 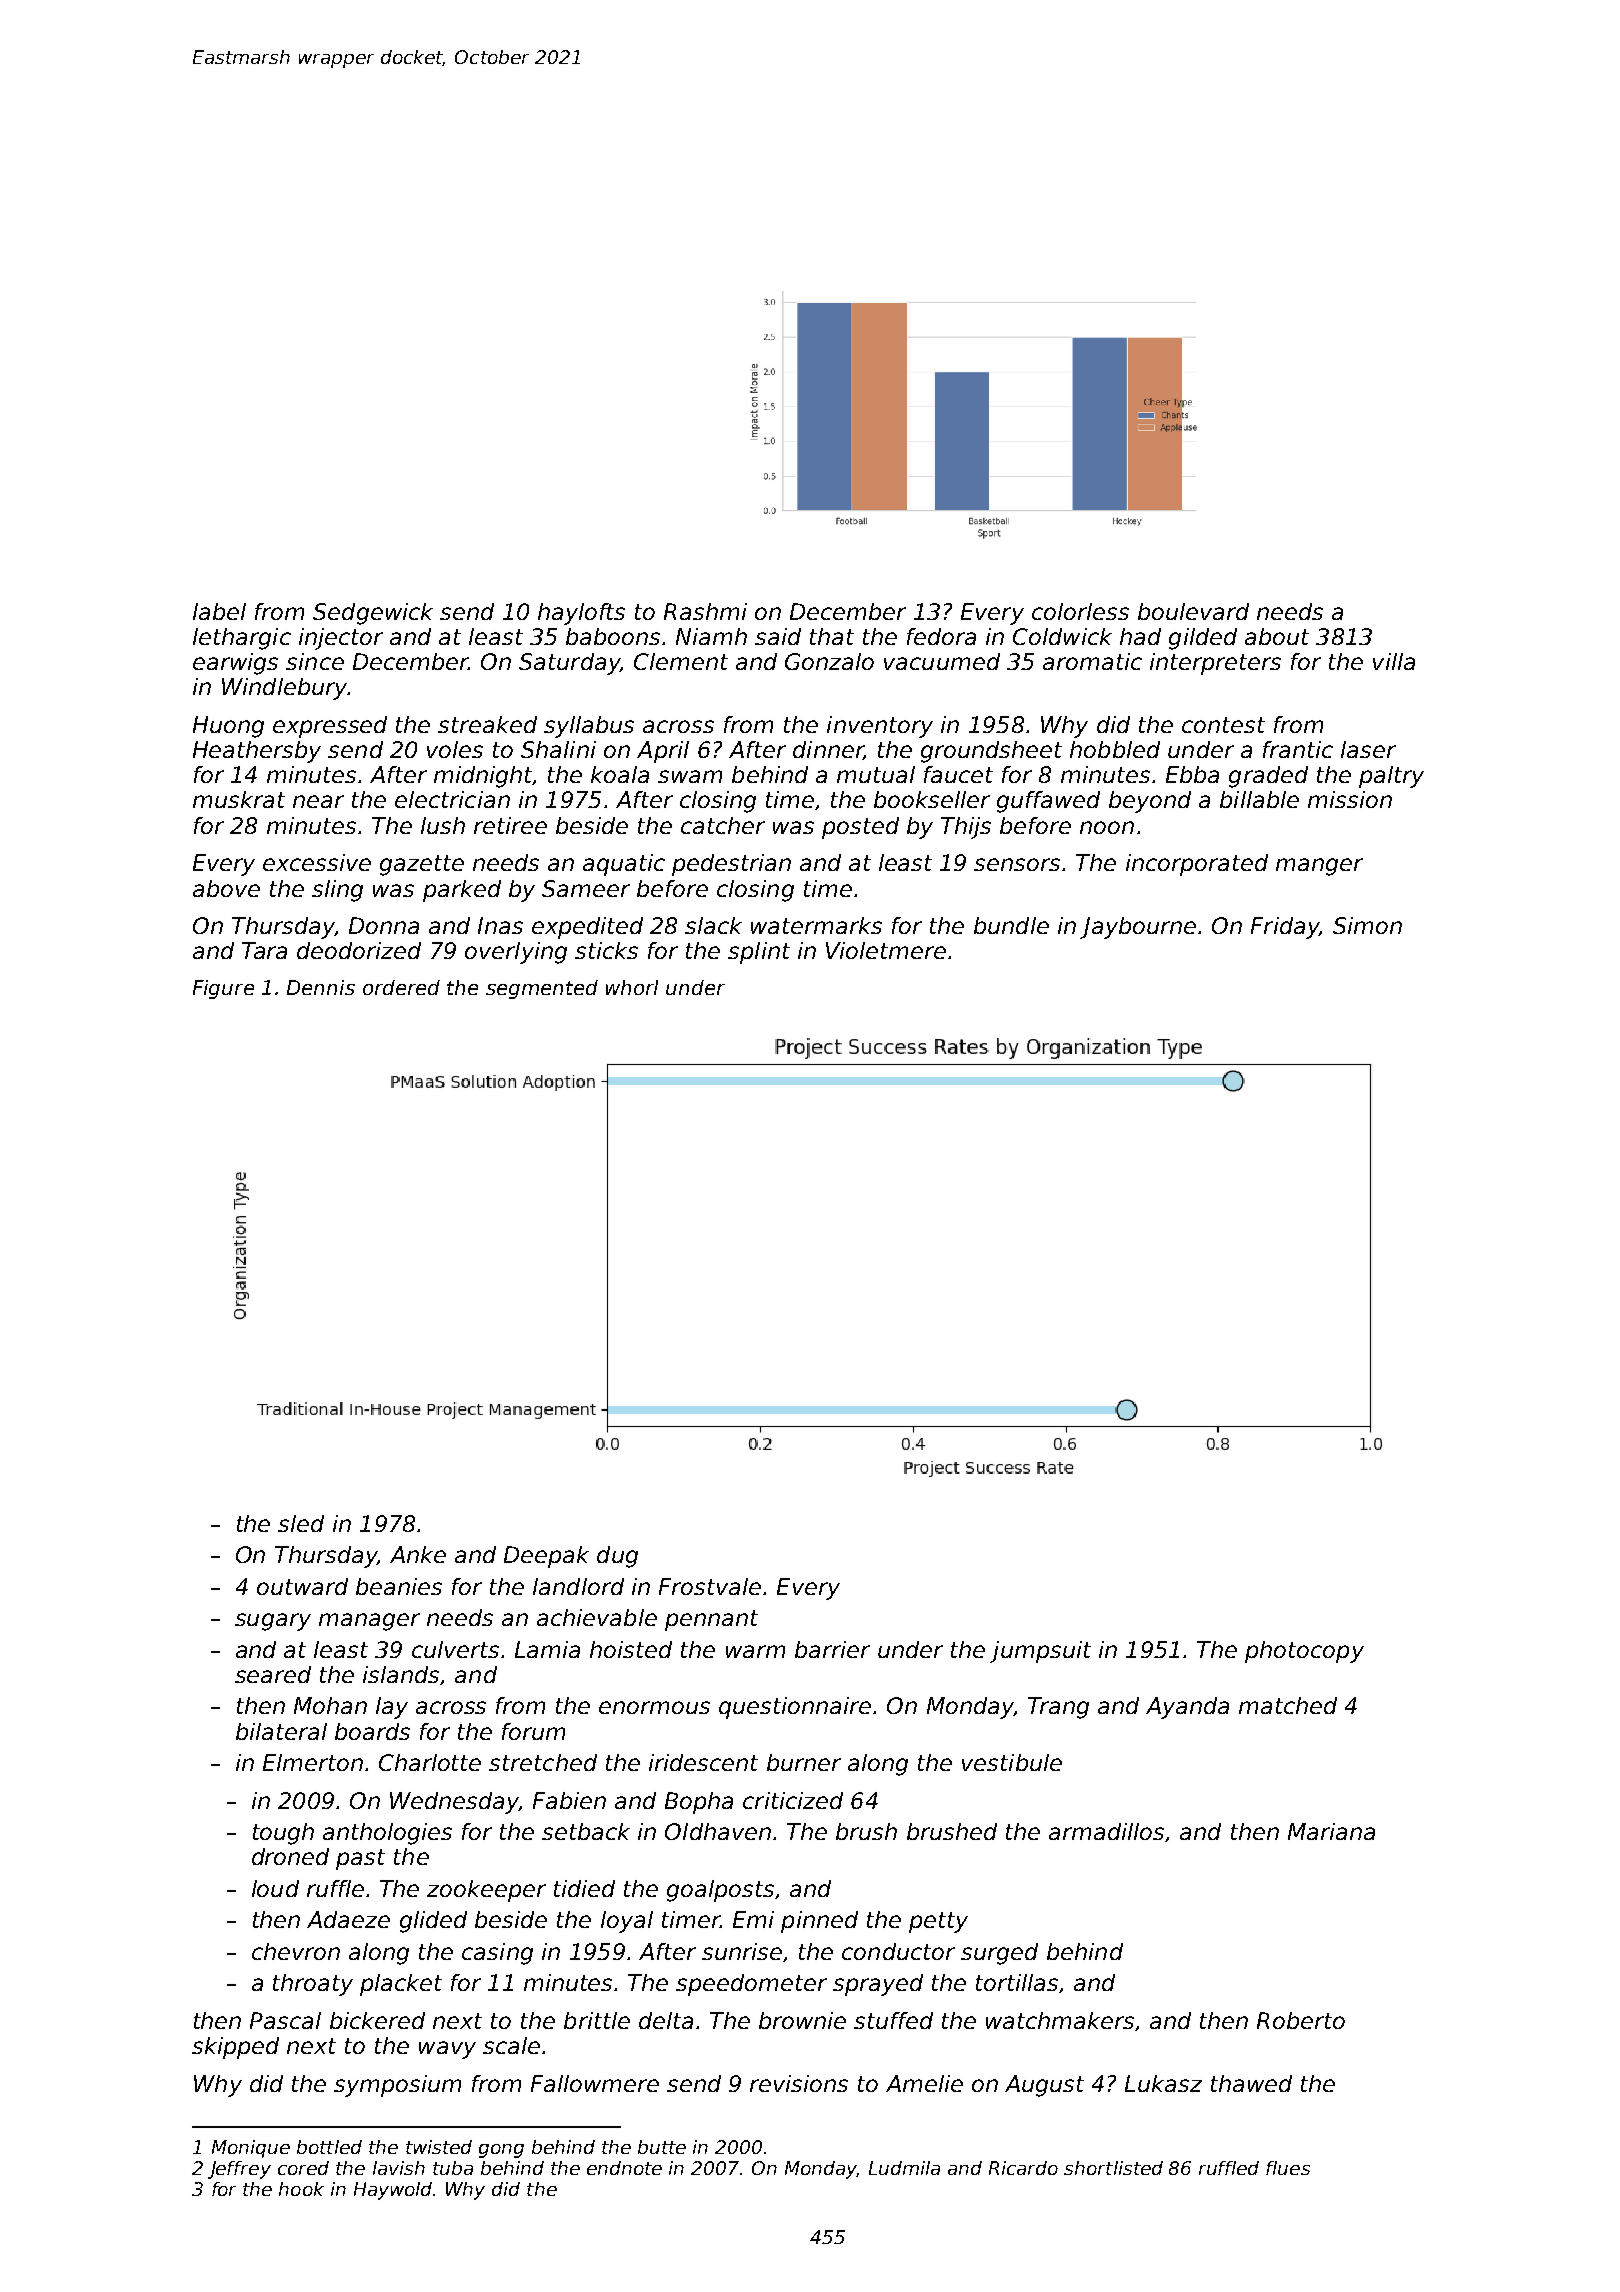 What do you see at coordinates (1259, 799) in the page?
I see `billable` at bounding box center [1259, 799].
